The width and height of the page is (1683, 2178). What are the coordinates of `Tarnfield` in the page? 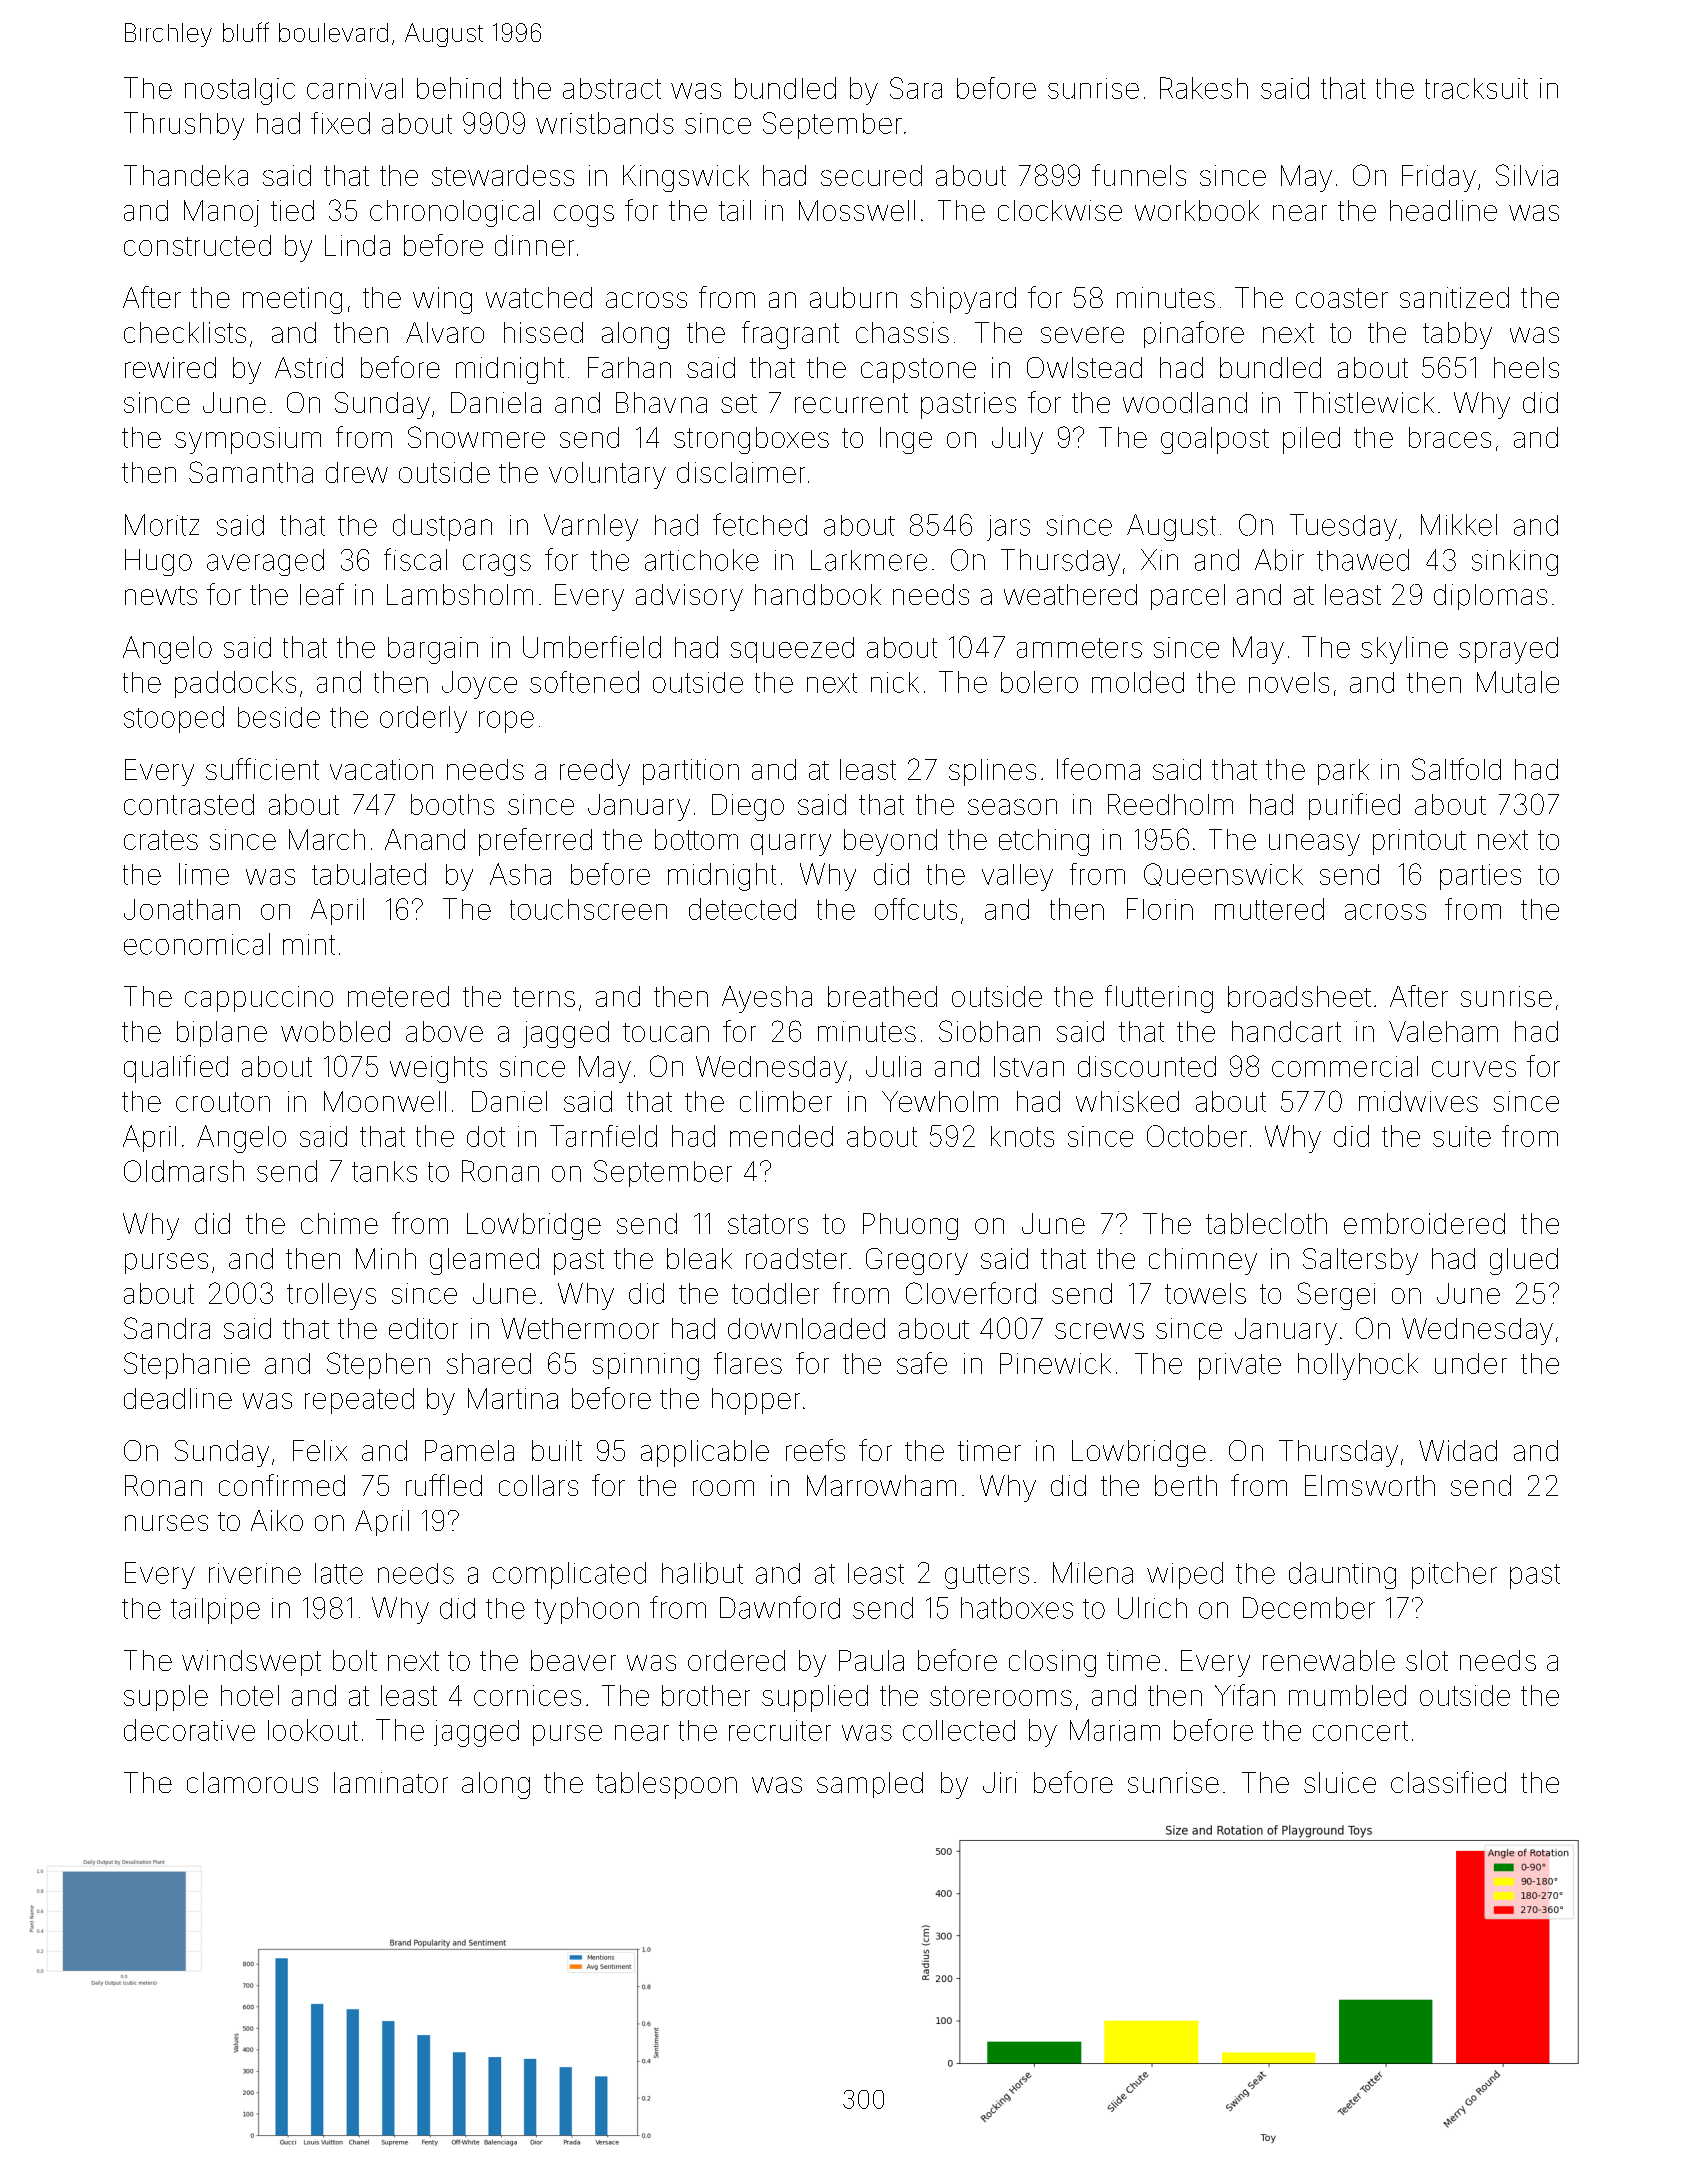 It's located at (603, 1136).
